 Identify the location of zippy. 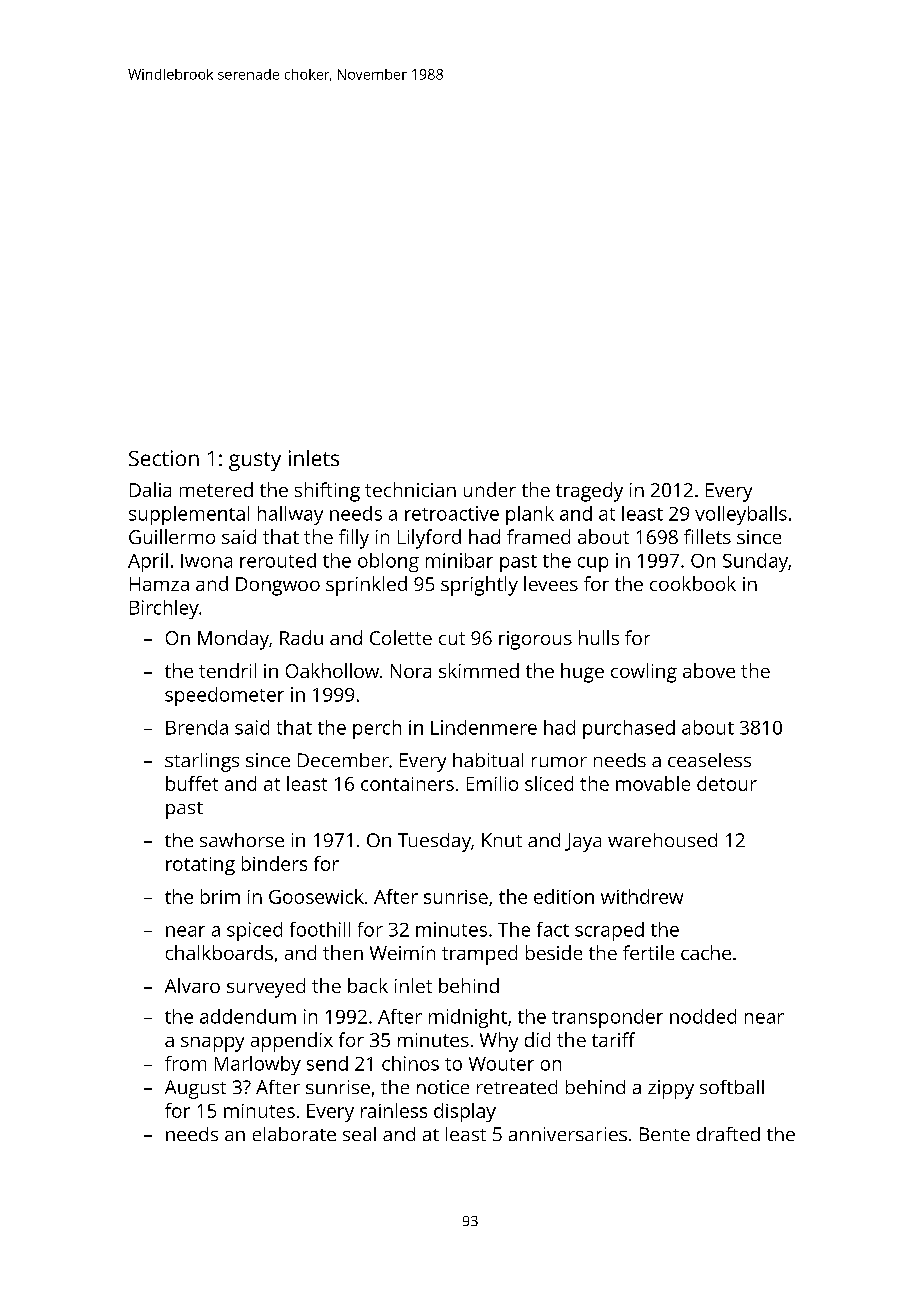
(671, 1089).
